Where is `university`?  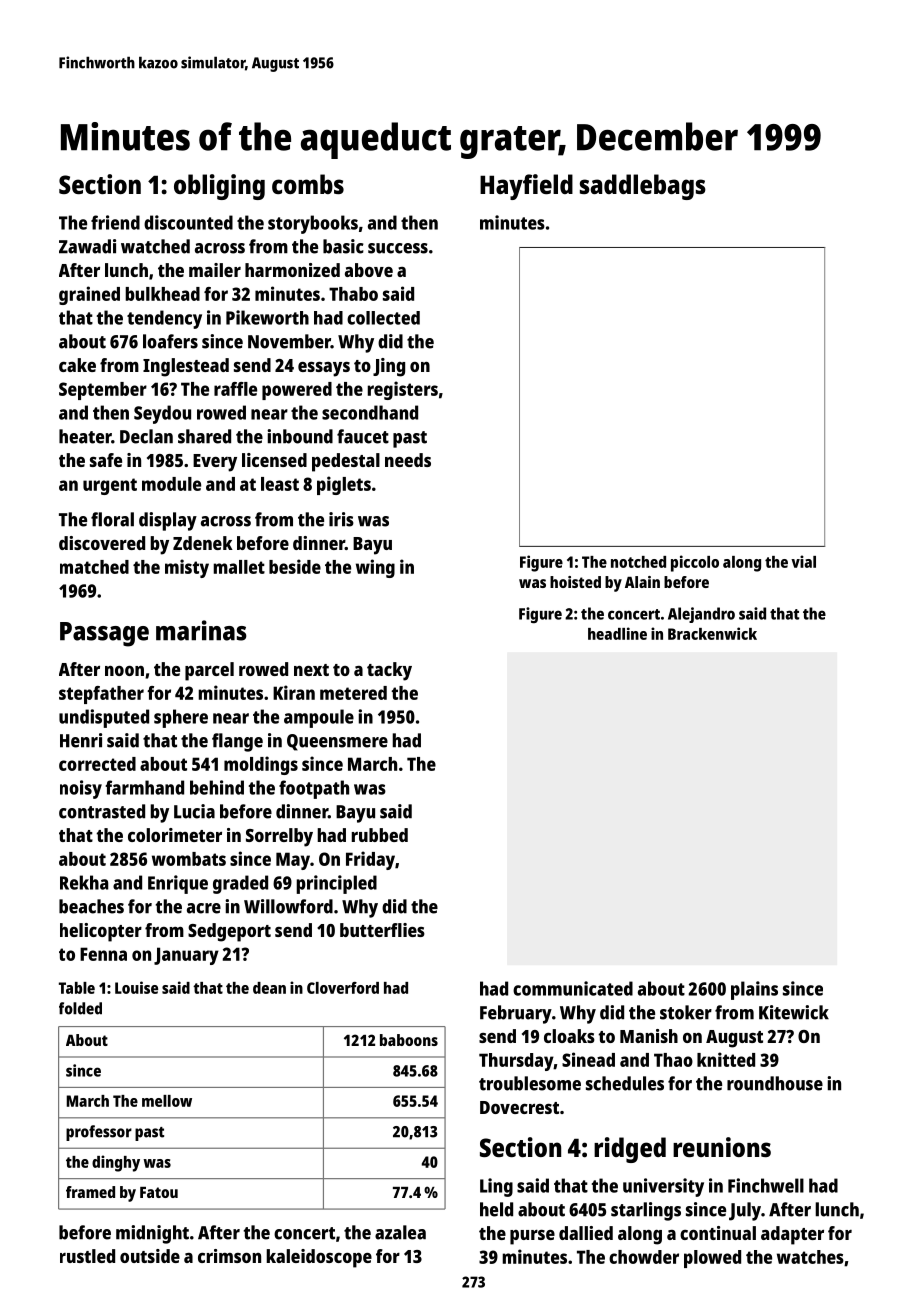 university is located at coordinates (663, 1187).
